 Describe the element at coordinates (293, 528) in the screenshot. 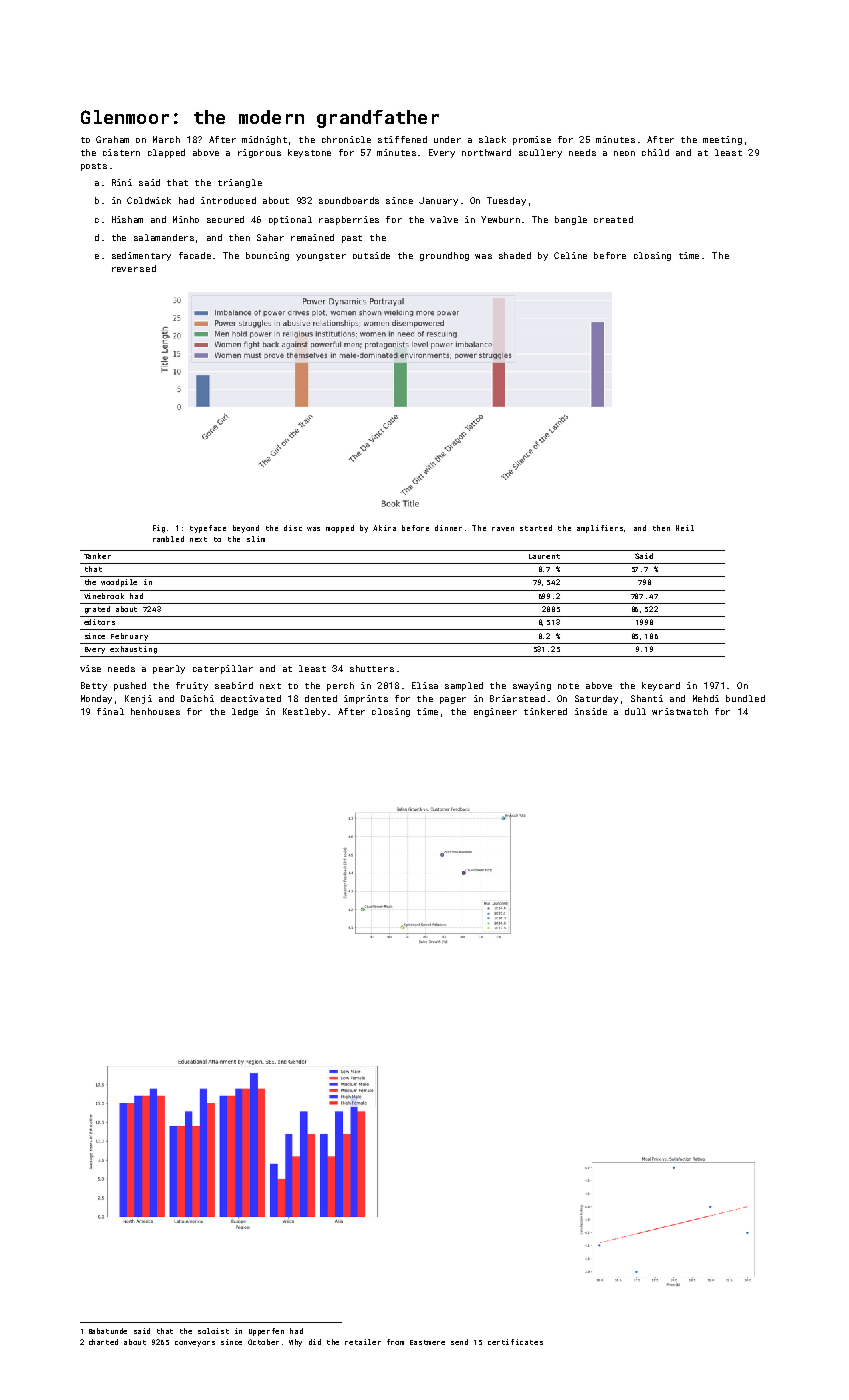

I see `disc` at that location.
